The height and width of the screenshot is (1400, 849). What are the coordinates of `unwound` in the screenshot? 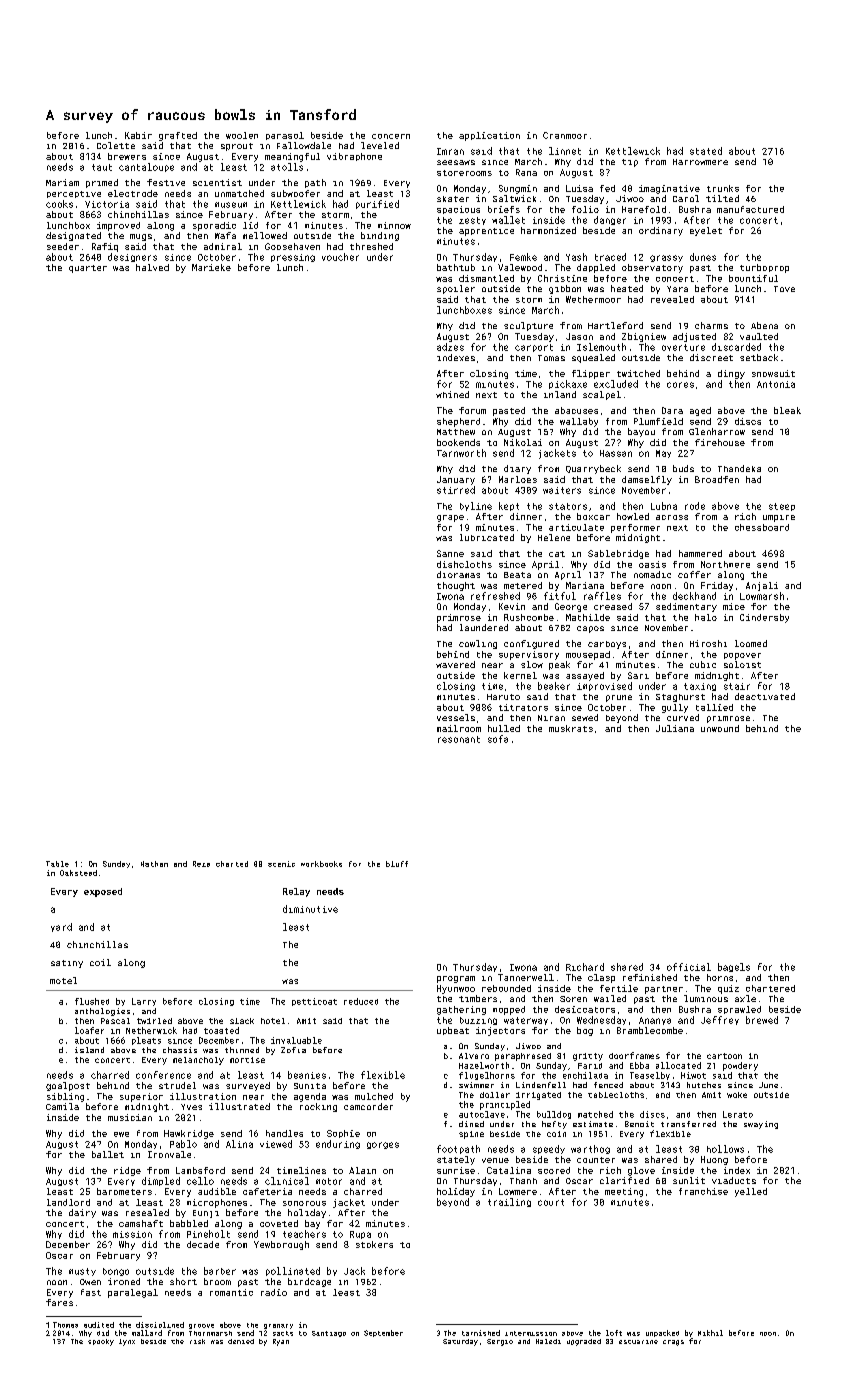 It's located at (720, 728).
